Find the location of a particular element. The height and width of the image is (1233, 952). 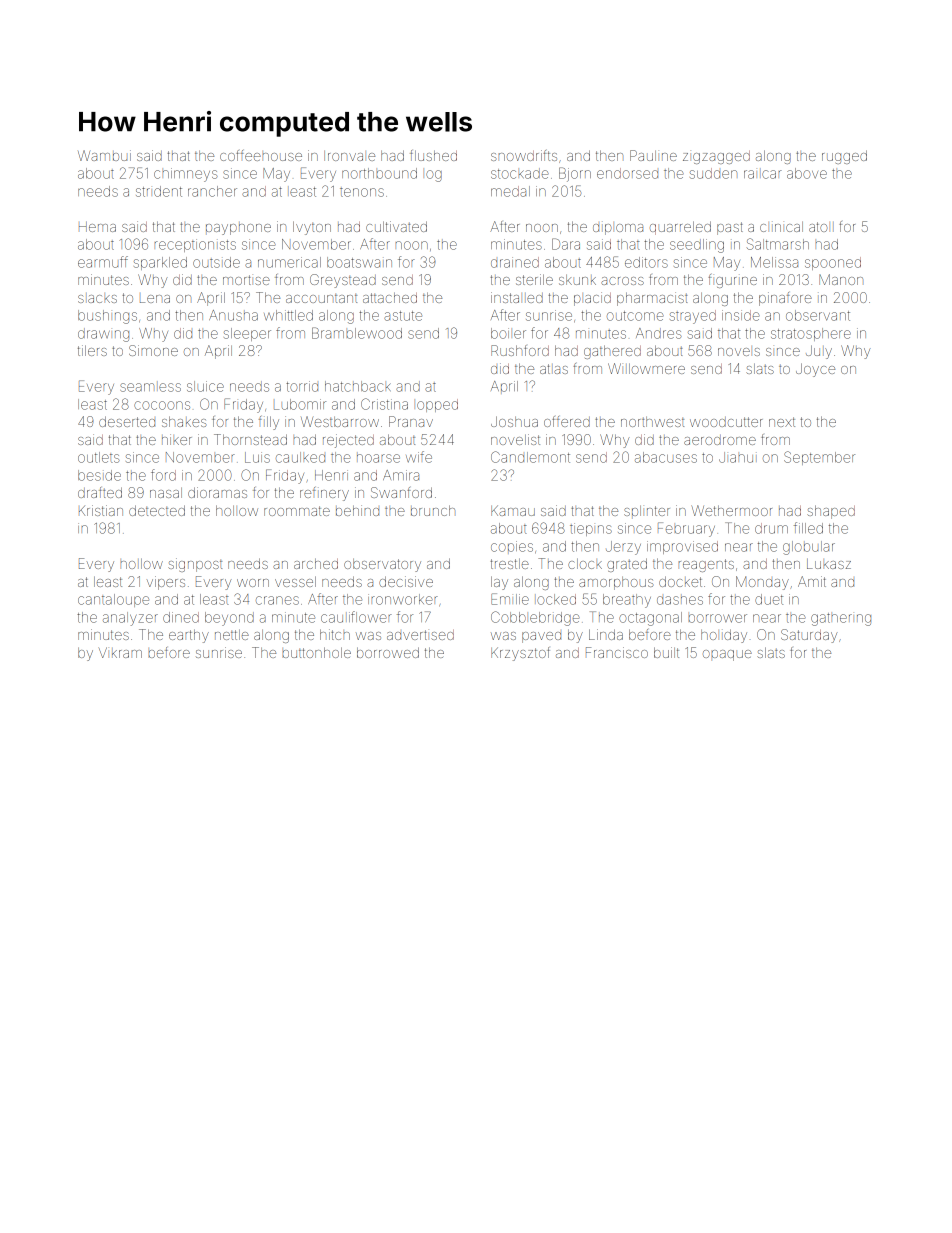

stratosphere is located at coordinates (811, 334).
